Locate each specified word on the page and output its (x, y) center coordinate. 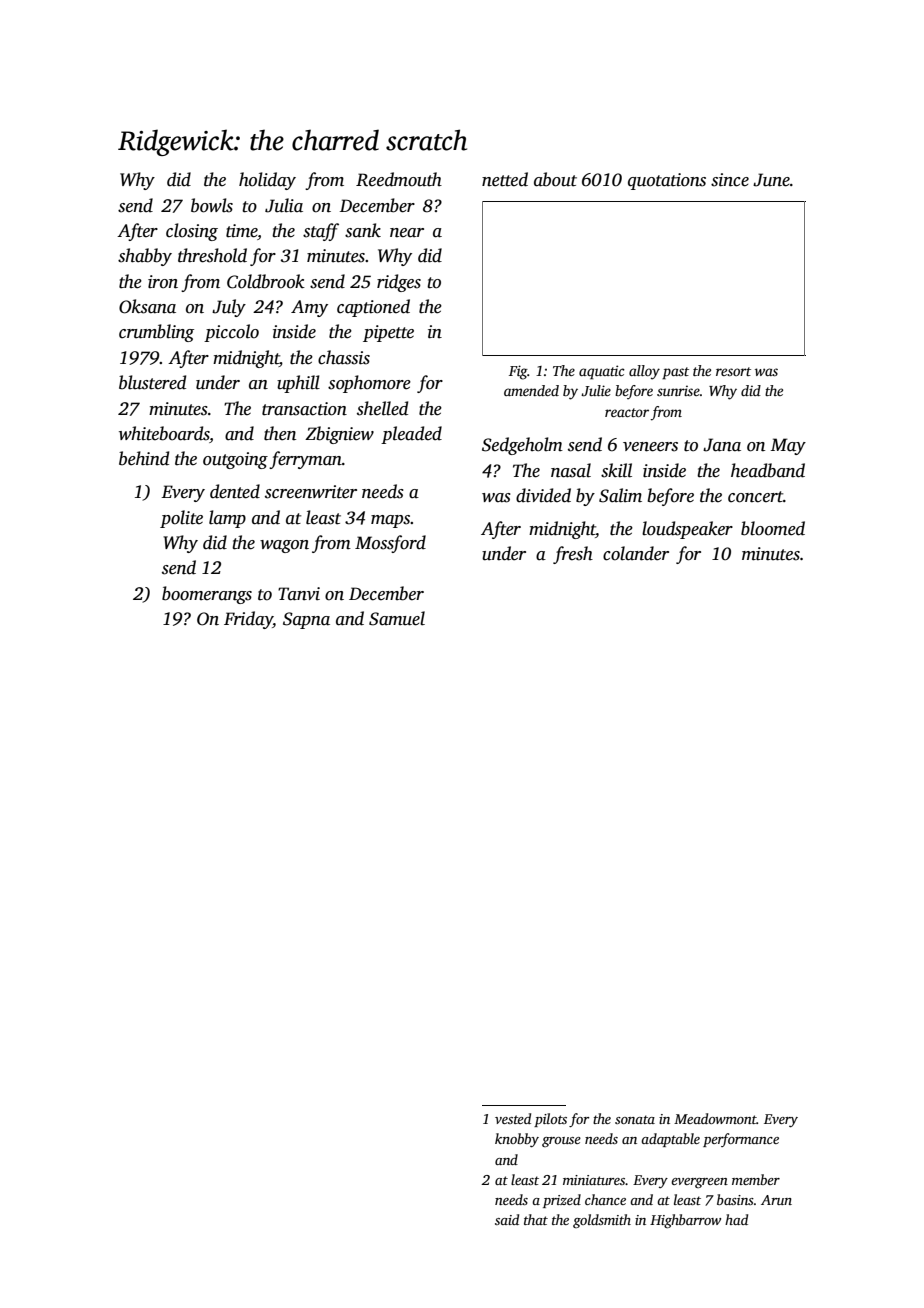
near (407, 233)
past (675, 373)
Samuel (397, 618)
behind (144, 458)
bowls (212, 205)
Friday (248, 620)
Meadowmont (715, 1118)
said (507, 1219)
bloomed (773, 528)
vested (513, 1118)
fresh (573, 555)
